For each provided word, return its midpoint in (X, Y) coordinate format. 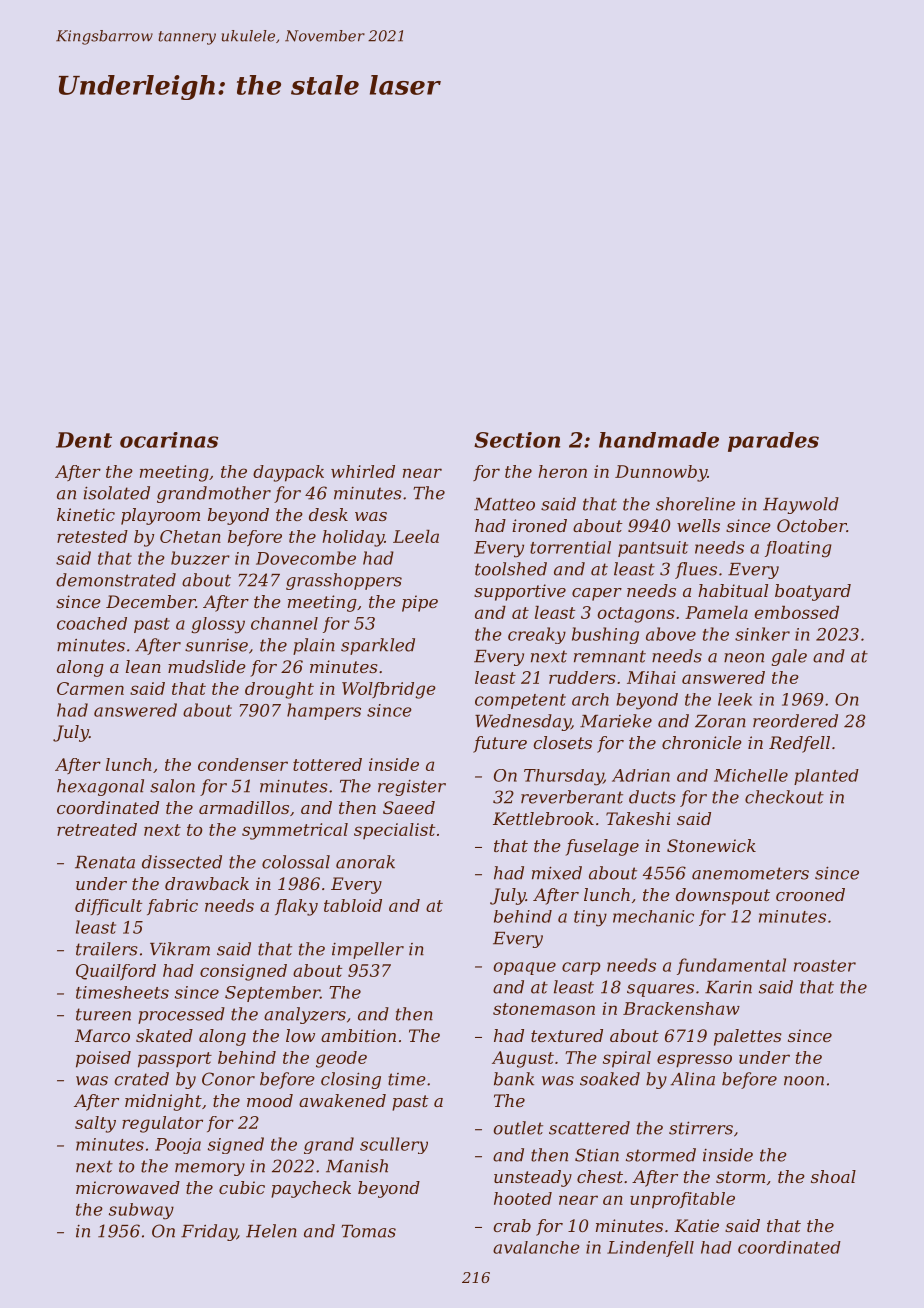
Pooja (178, 1146)
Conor (228, 1079)
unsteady (533, 1178)
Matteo (504, 504)
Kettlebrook (543, 818)
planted (826, 777)
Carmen (90, 688)
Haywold (801, 505)
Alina (692, 1079)
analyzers (305, 1015)
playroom (160, 516)
